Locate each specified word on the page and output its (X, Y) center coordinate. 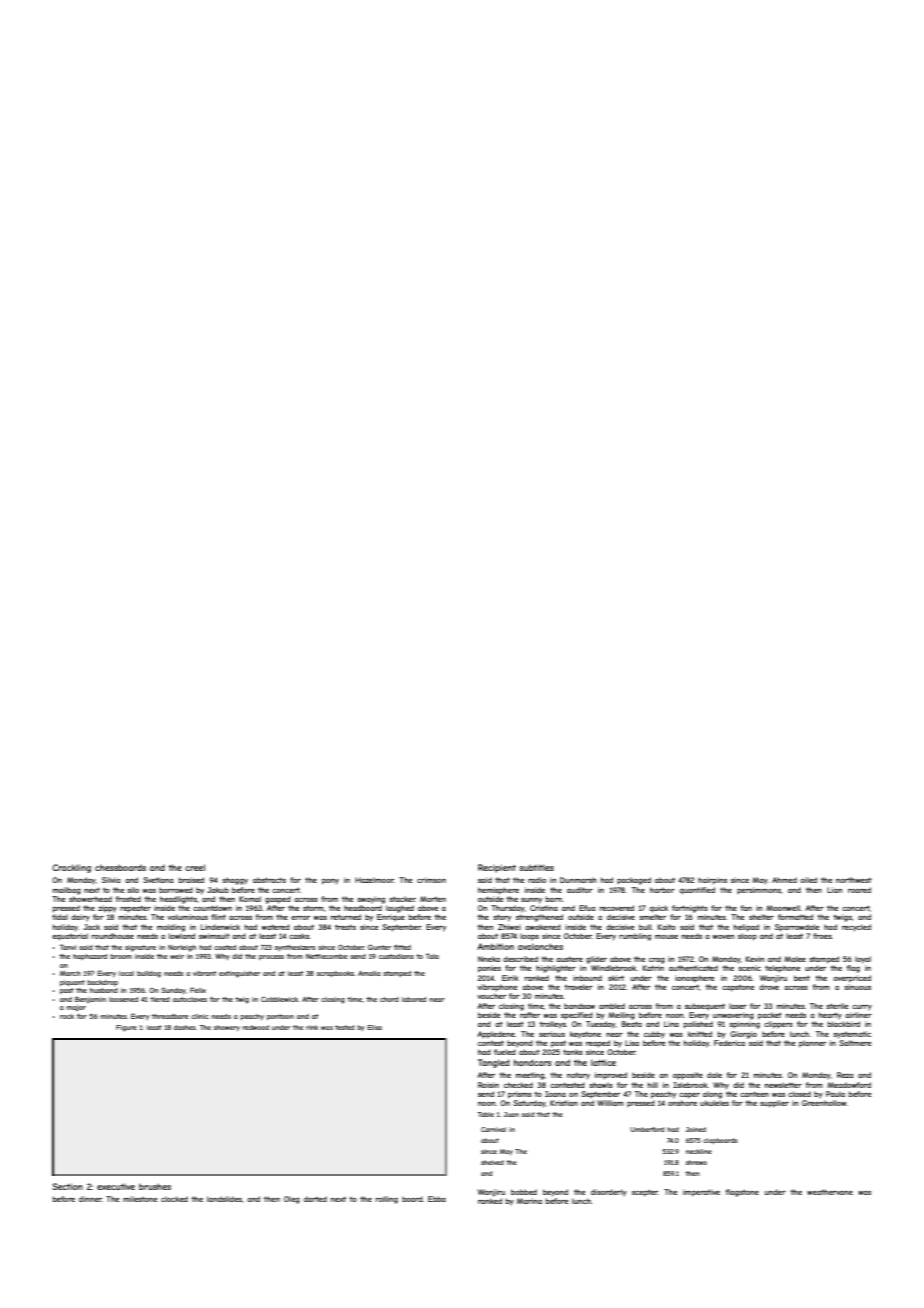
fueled (505, 1052)
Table (486, 1114)
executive (116, 1186)
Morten (433, 899)
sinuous (858, 987)
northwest (854, 880)
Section (67, 1186)
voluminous (187, 917)
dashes (185, 1027)
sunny (531, 901)
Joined (696, 1129)
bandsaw (579, 1006)
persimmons (759, 890)
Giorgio (743, 1035)
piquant (72, 983)
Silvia (111, 880)
